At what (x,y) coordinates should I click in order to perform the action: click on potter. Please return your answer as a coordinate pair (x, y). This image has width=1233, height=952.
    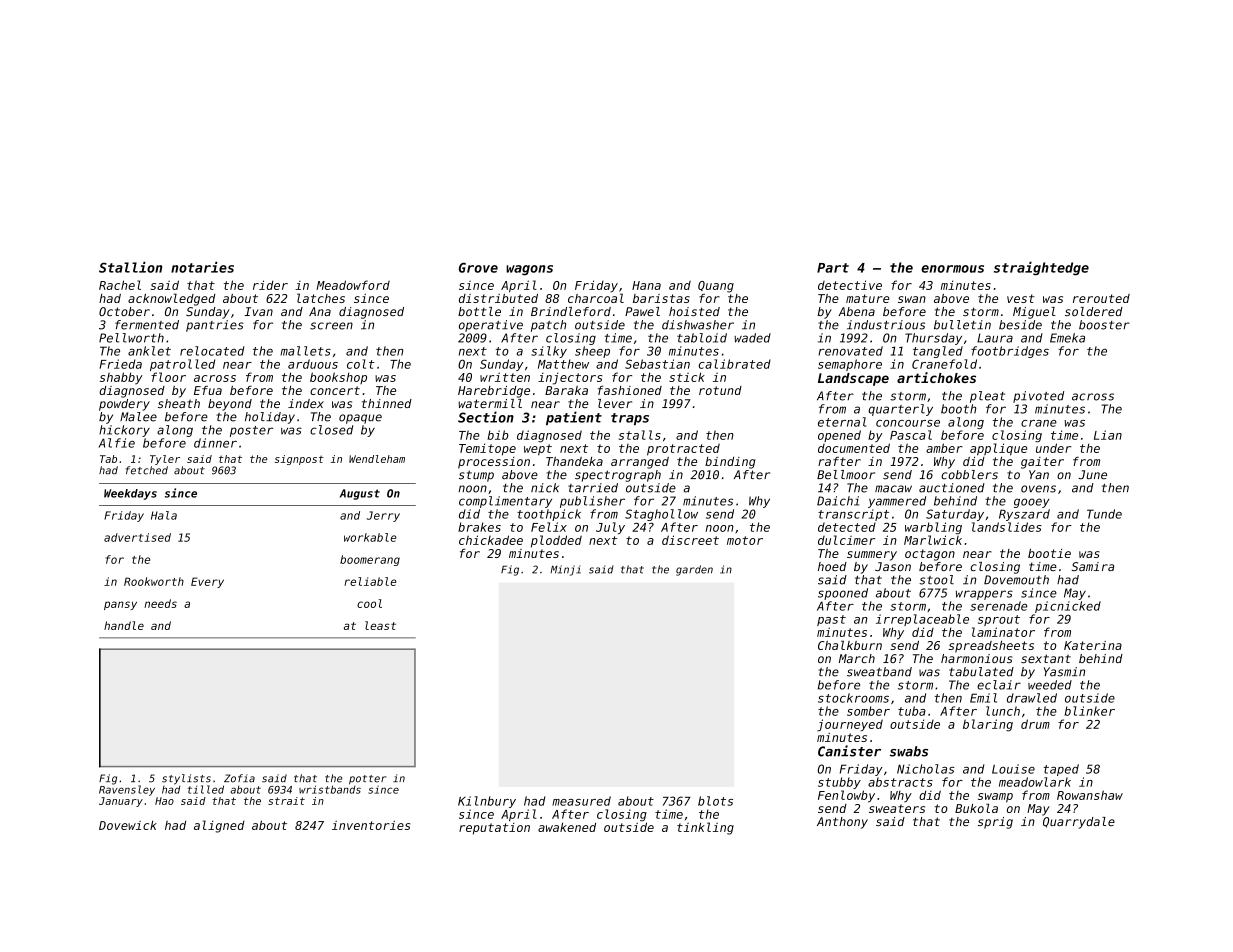
    Looking at the image, I should click on (367, 780).
